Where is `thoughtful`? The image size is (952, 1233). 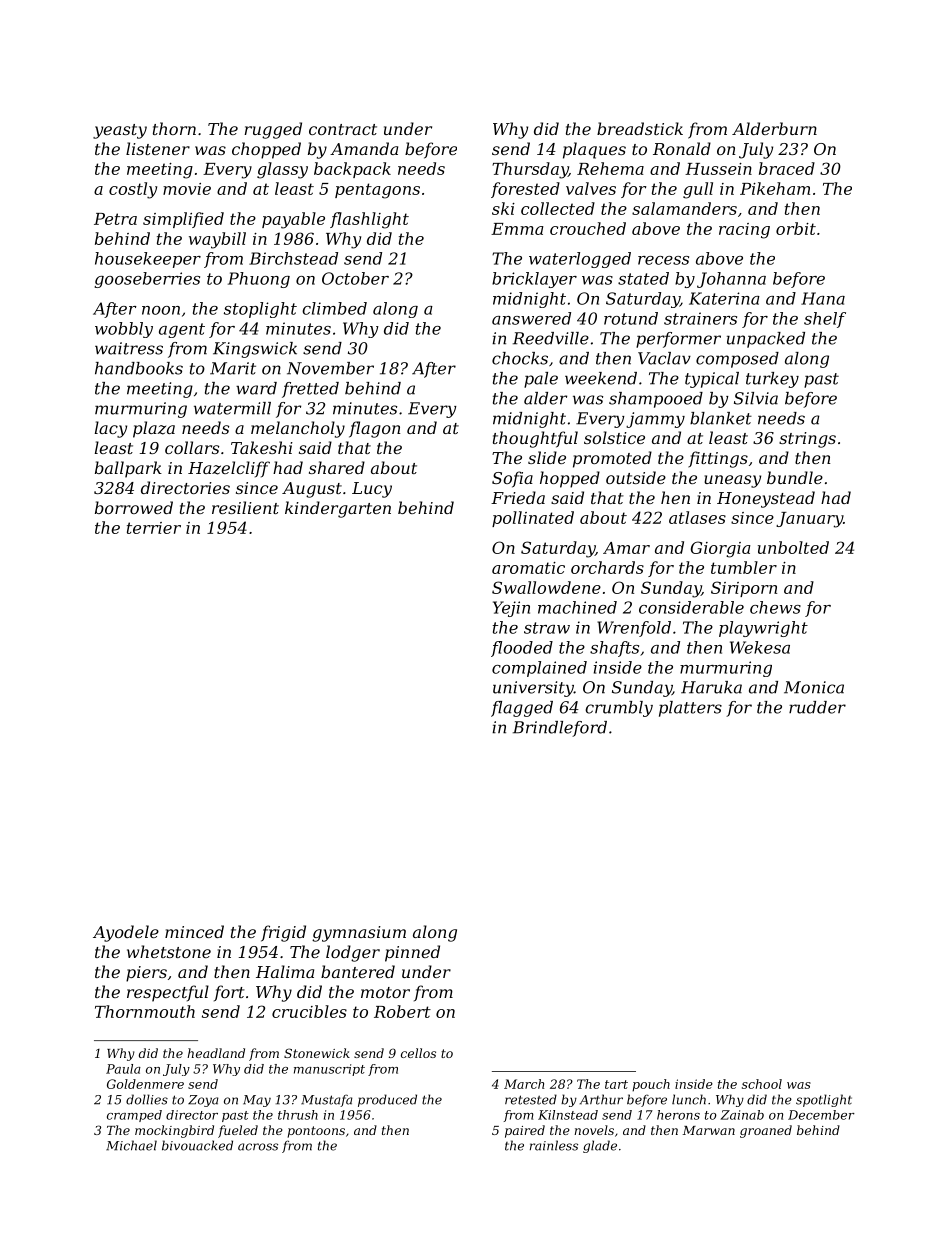 thoughtful is located at coordinates (535, 439).
